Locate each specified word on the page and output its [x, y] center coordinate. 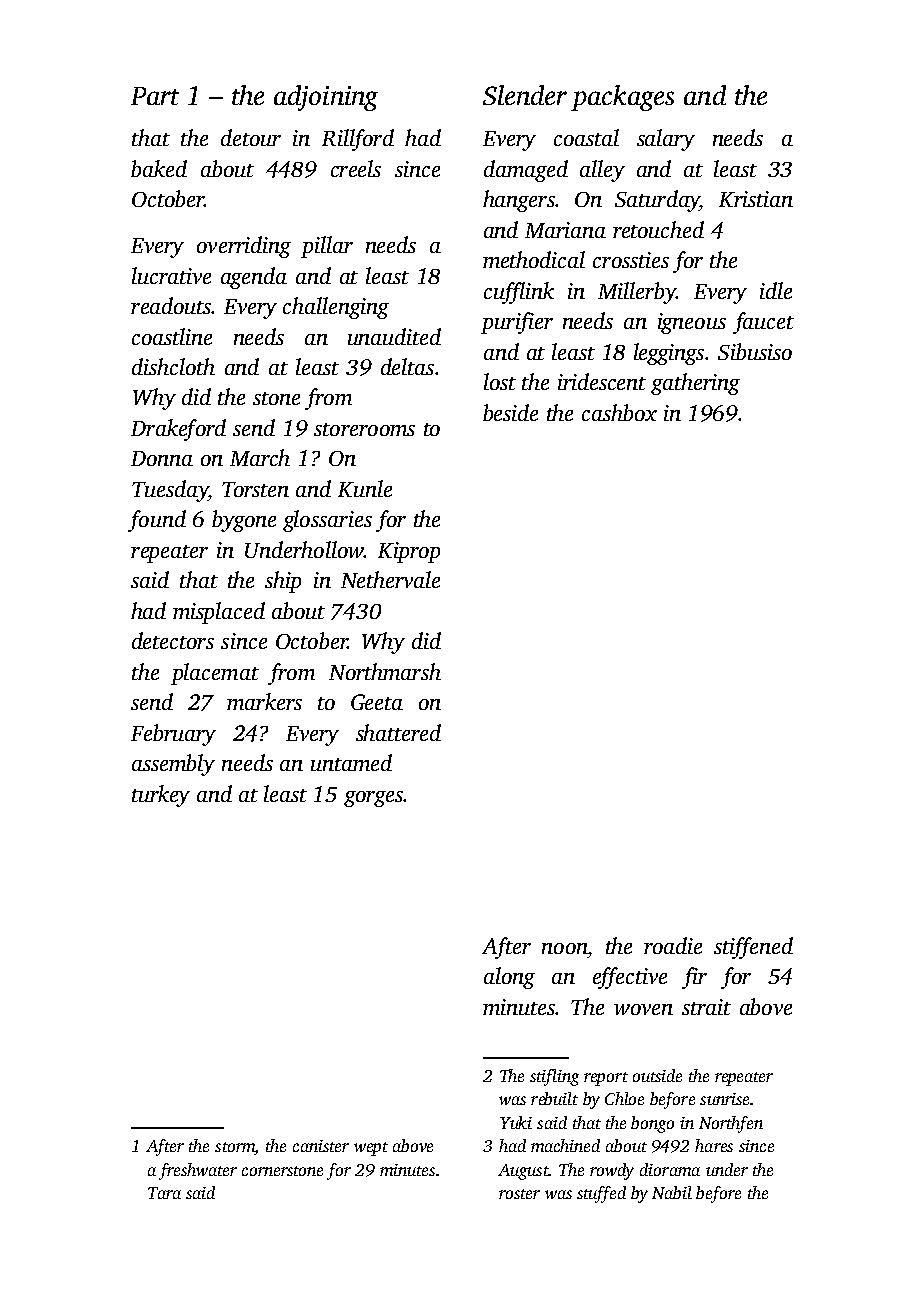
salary [666, 140]
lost [500, 381]
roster [519, 1194]
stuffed [601, 1194]
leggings [669, 354]
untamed [351, 762]
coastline [172, 336]
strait [706, 1007]
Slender [525, 95]
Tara [164, 1193]
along [509, 978]
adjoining [326, 98]
